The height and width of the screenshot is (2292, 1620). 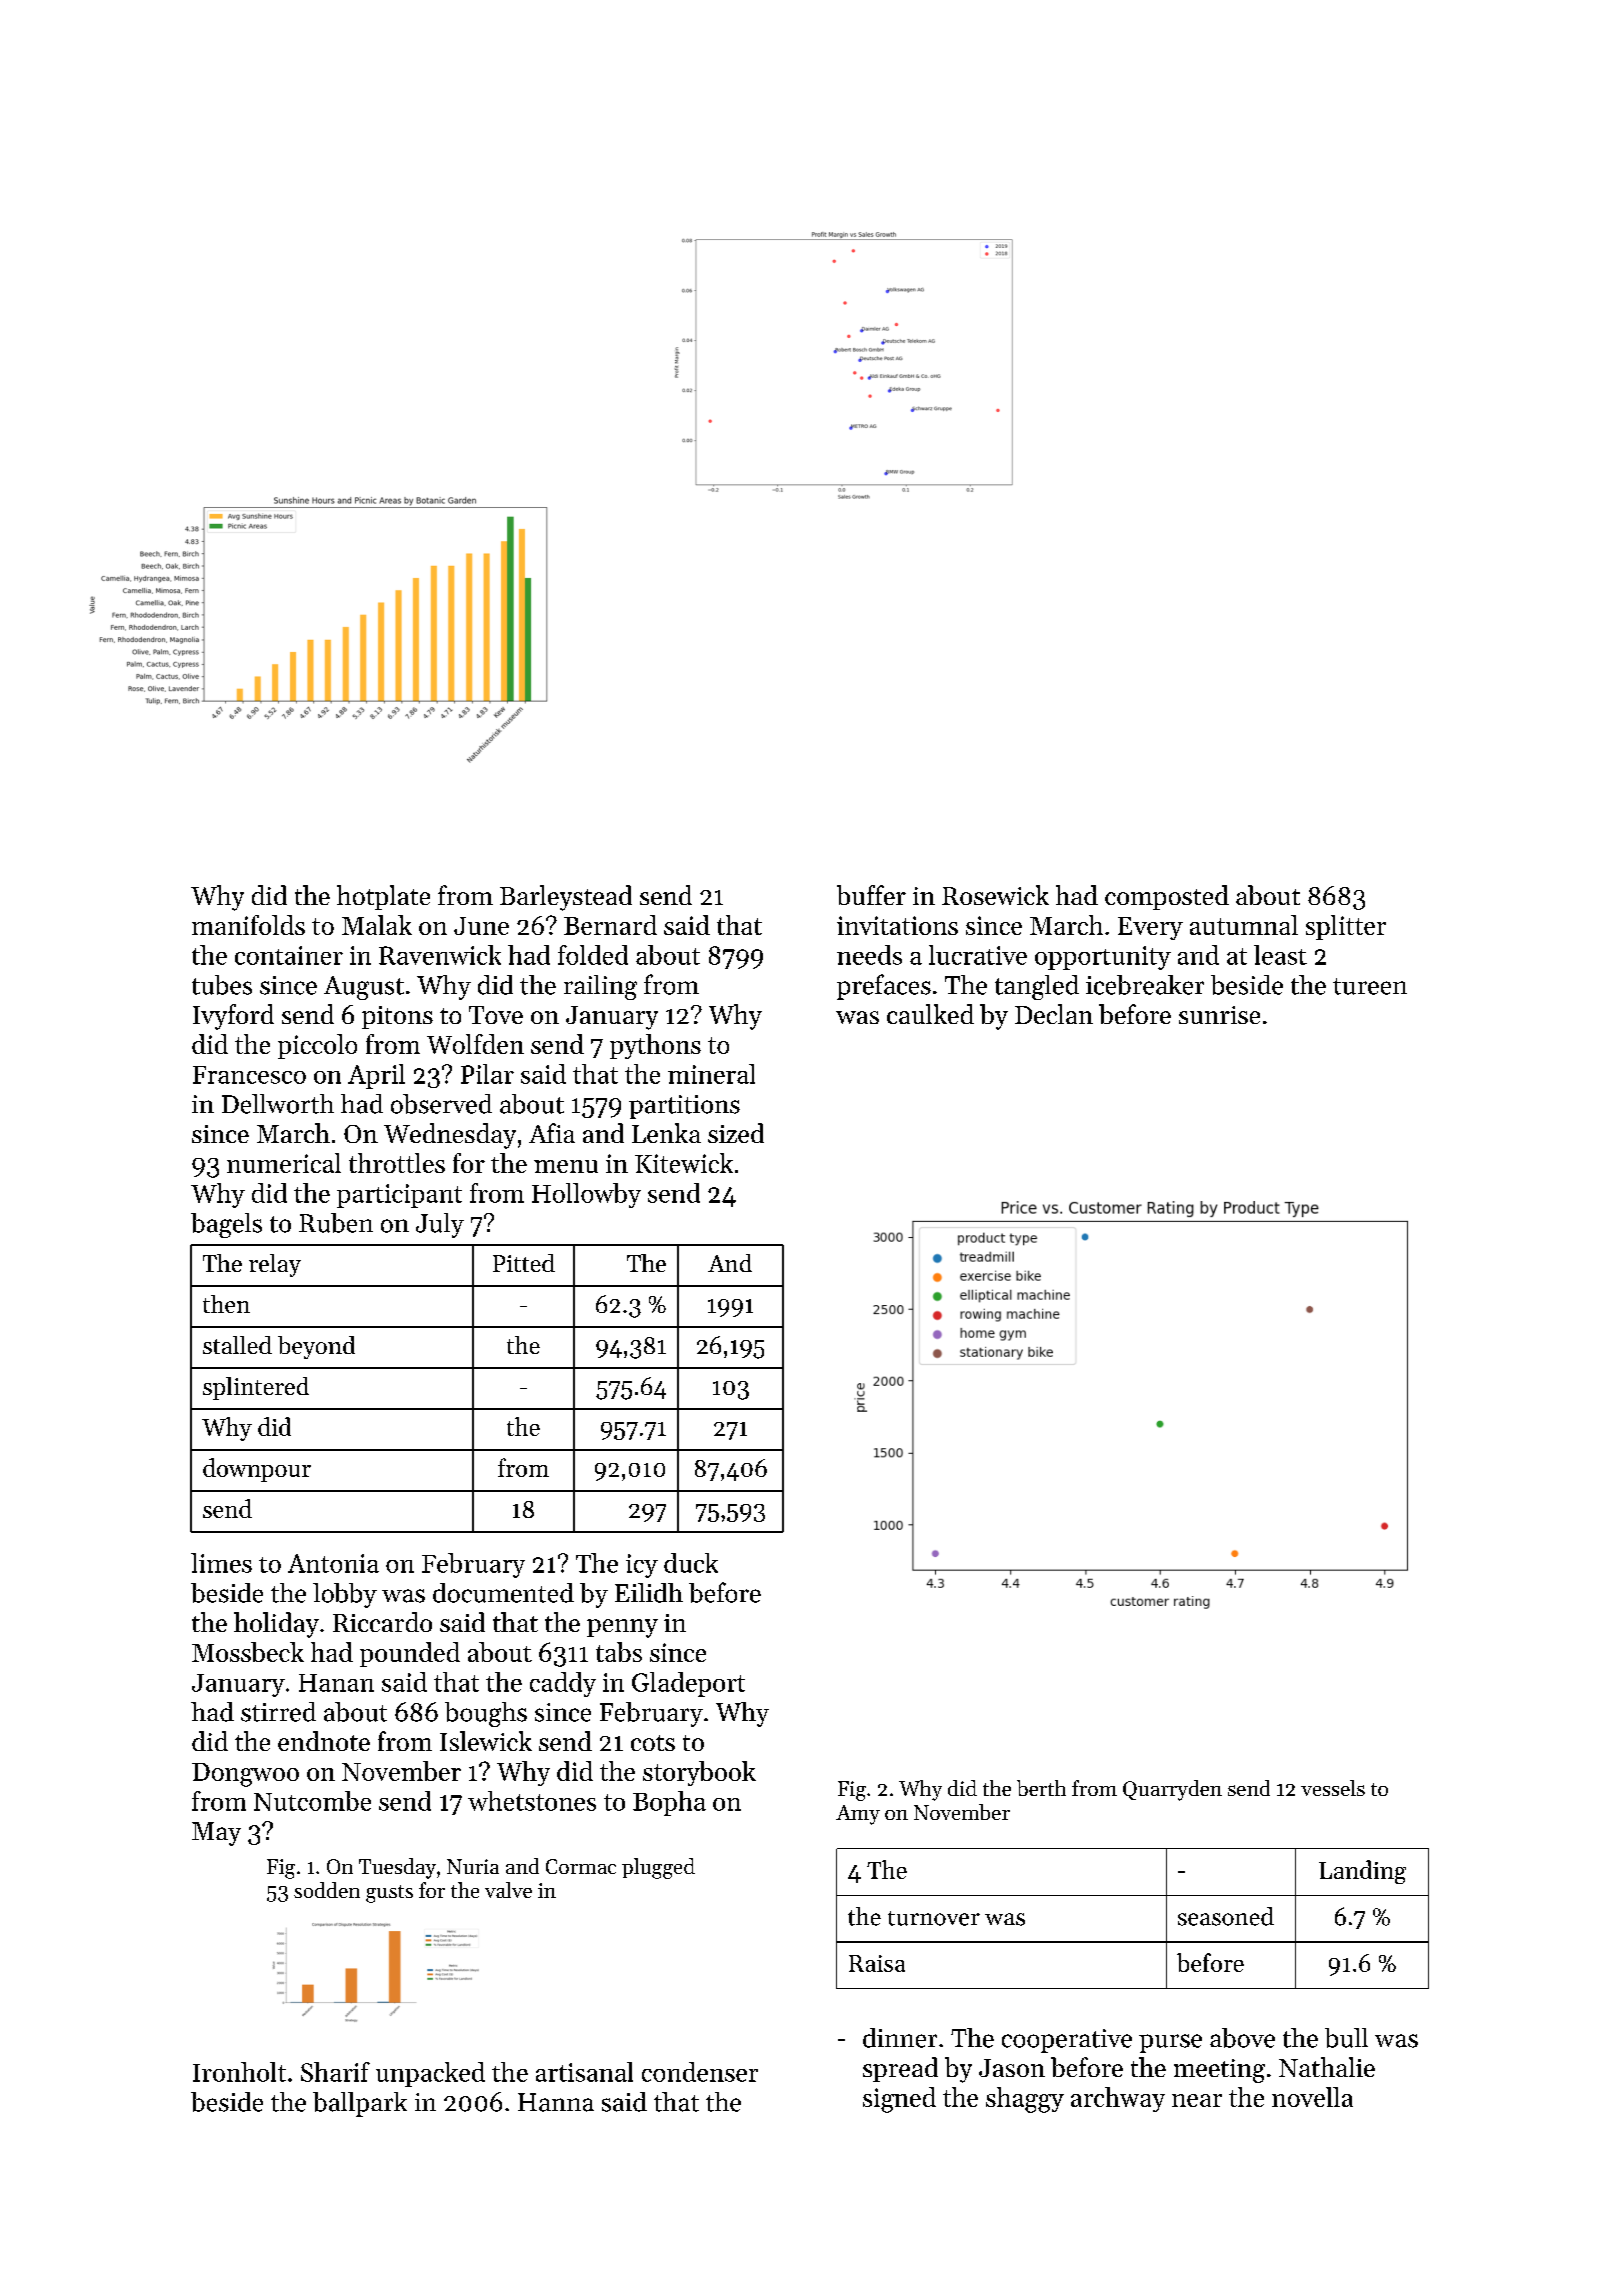 I want to click on sunrise, so click(x=1219, y=1015).
